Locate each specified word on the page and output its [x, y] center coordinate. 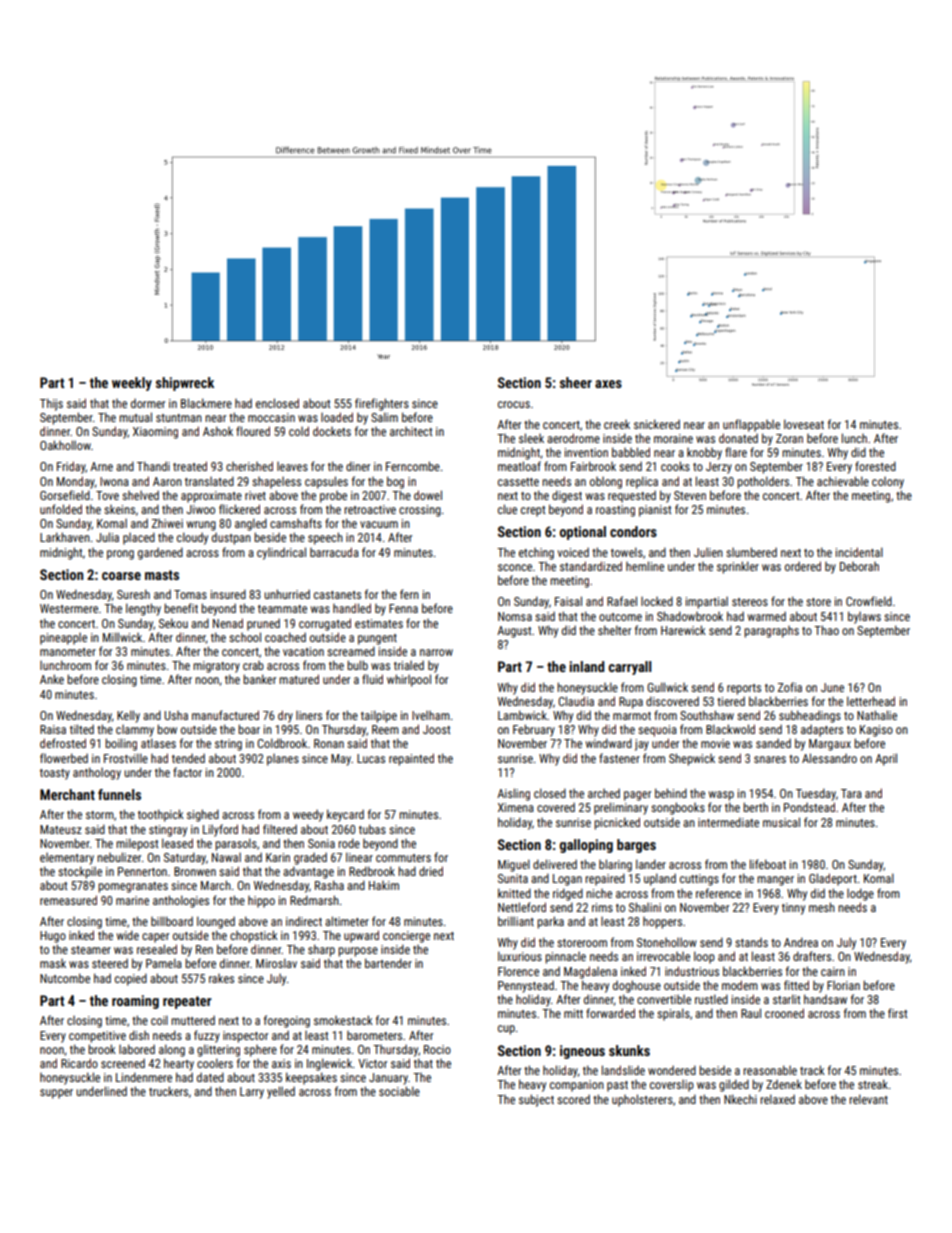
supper [56, 1094]
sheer [576, 382]
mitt [573, 1013]
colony [888, 483]
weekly [132, 384]
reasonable [770, 1070]
